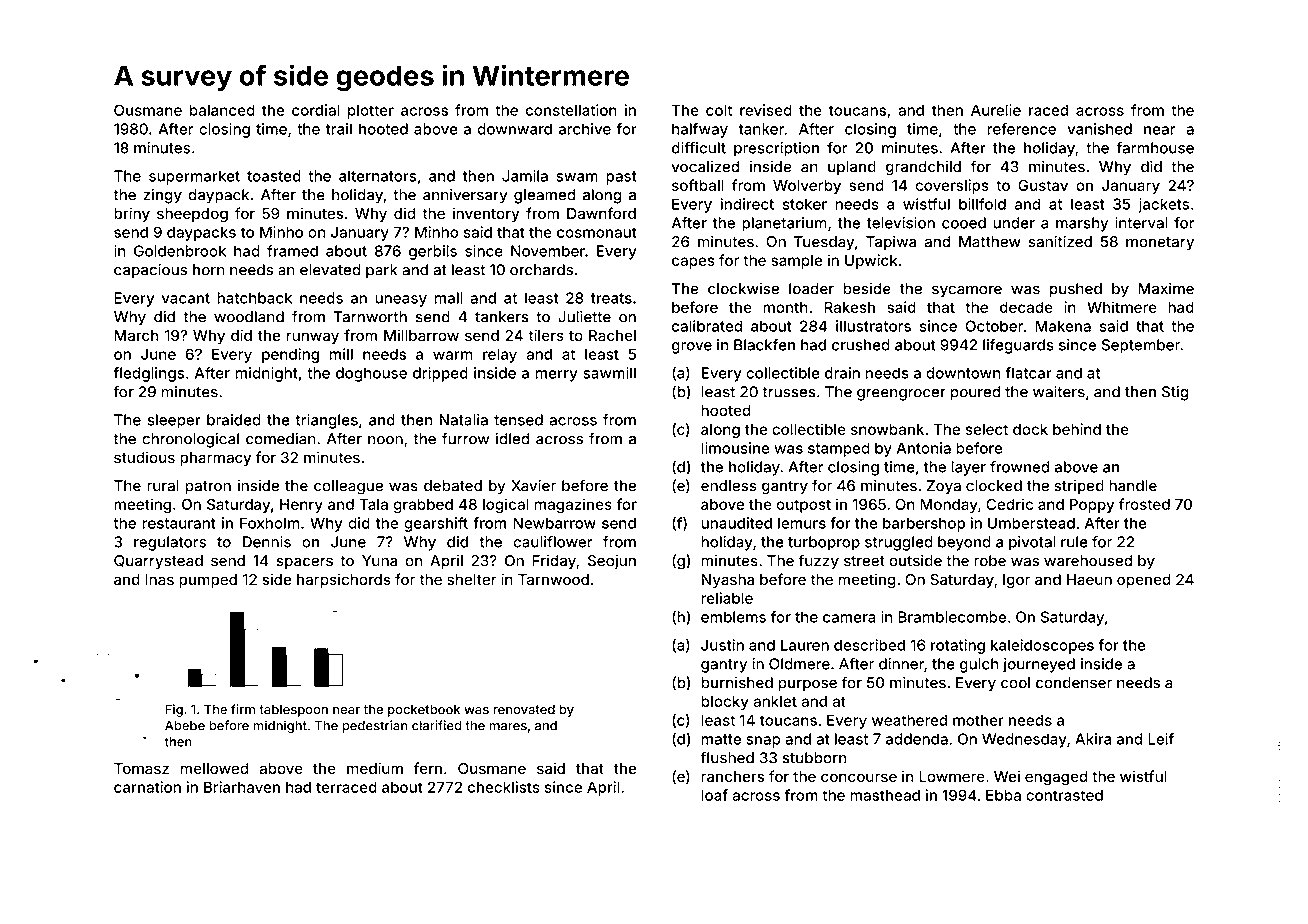  Describe the element at coordinates (1099, 129) in the document. I see `vanished` at that location.
